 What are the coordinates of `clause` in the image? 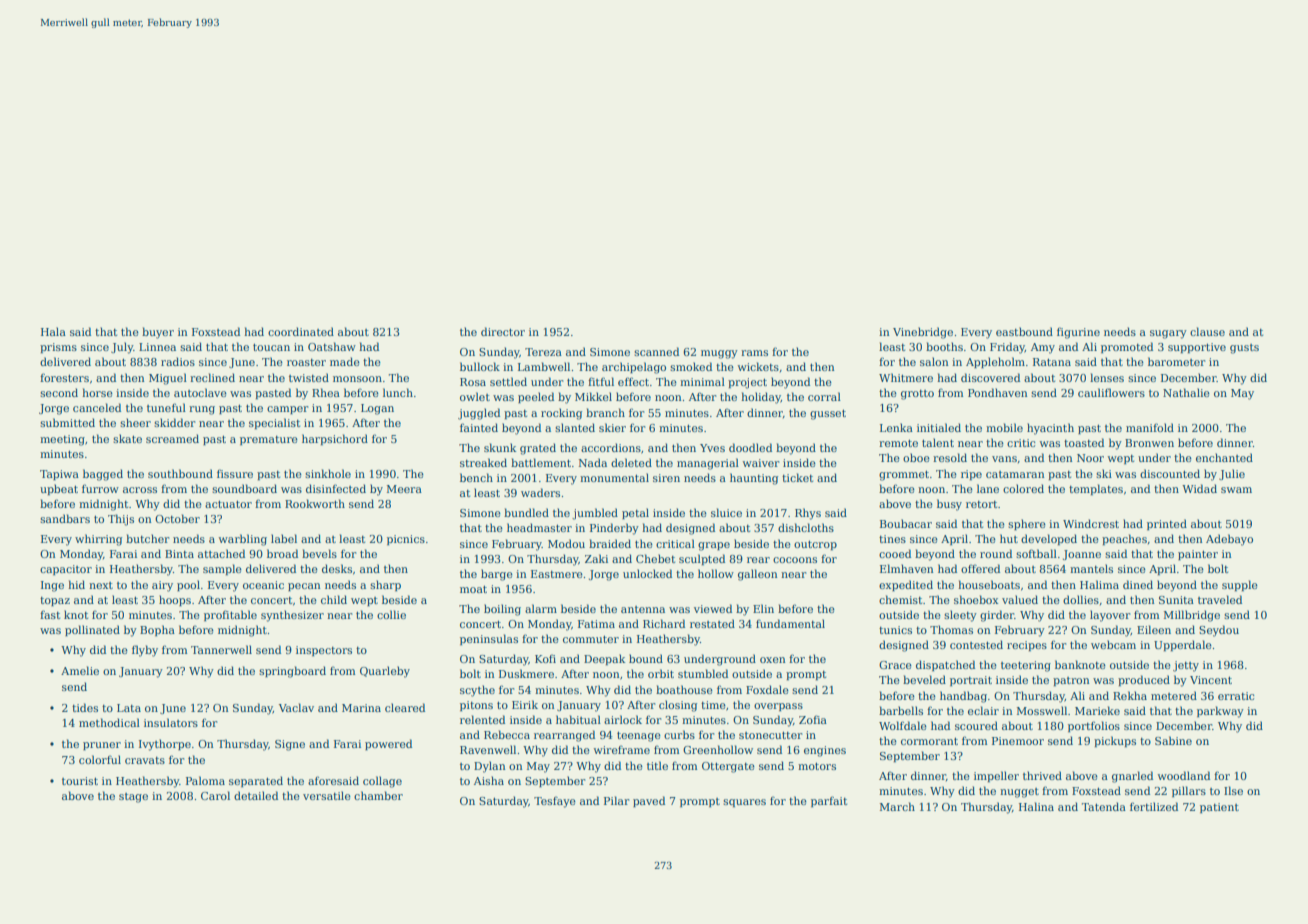 It's located at (1207, 331).
